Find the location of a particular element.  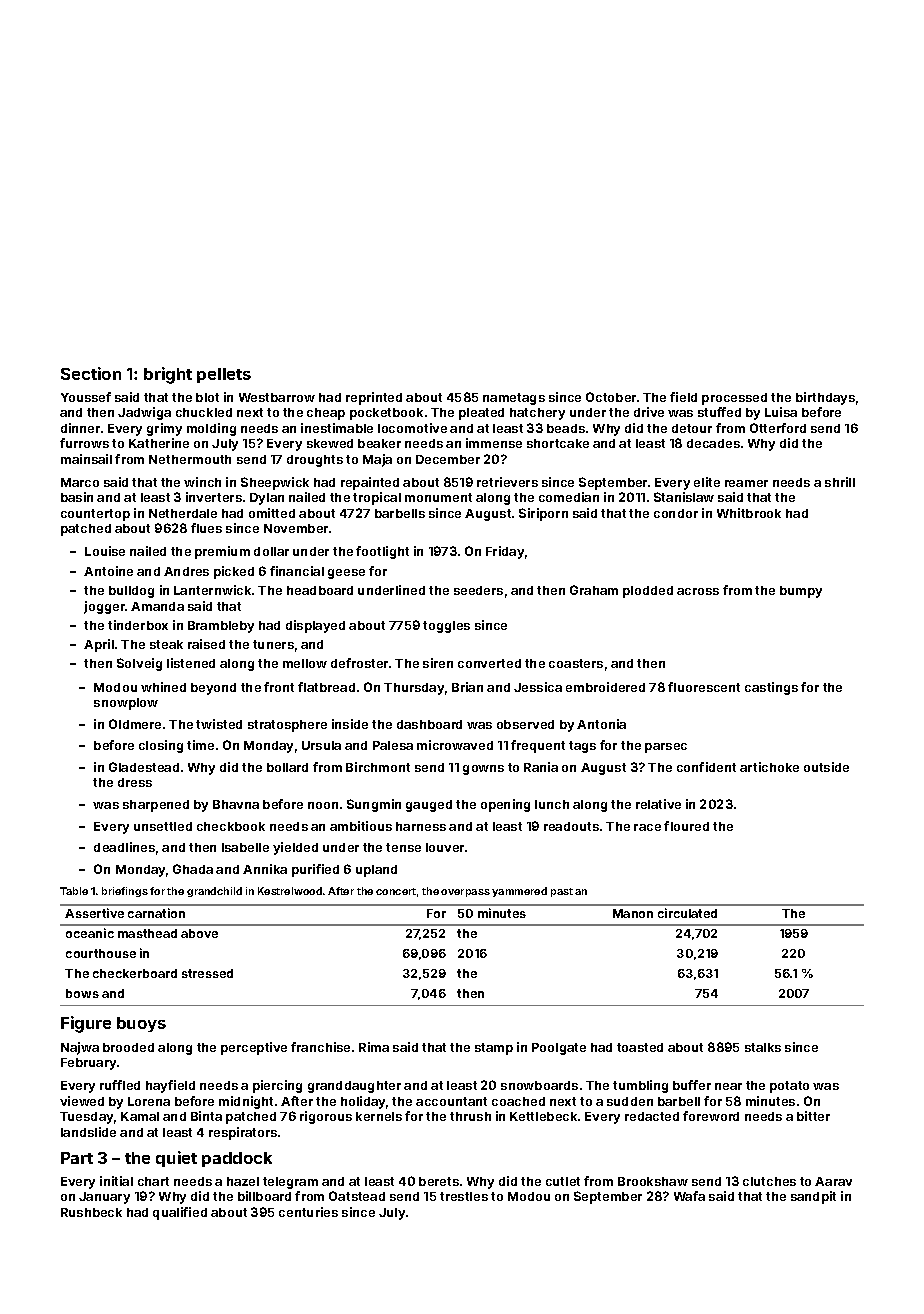

louver is located at coordinates (445, 847).
